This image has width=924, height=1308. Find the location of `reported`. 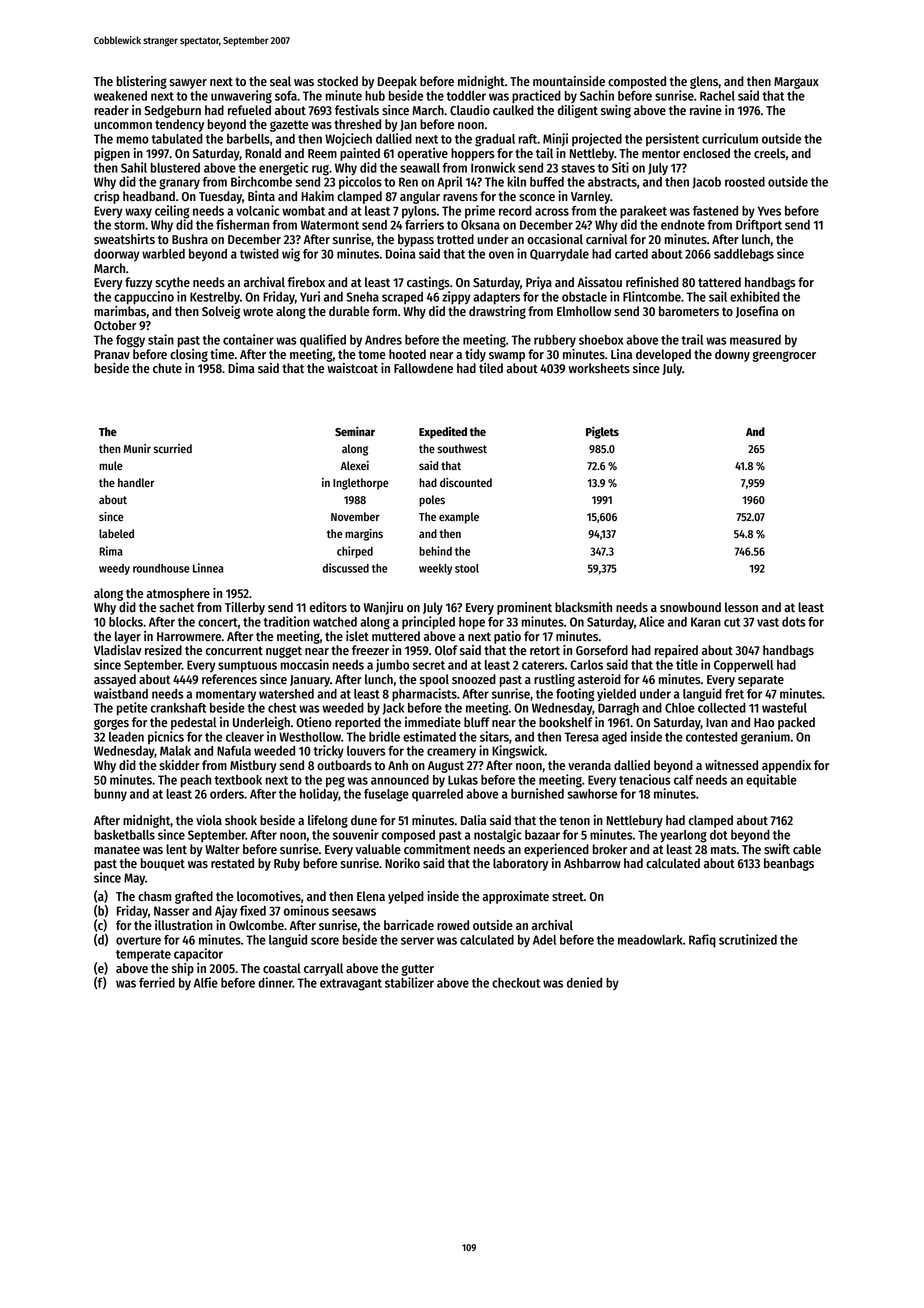

reported is located at coordinates (358, 723).
